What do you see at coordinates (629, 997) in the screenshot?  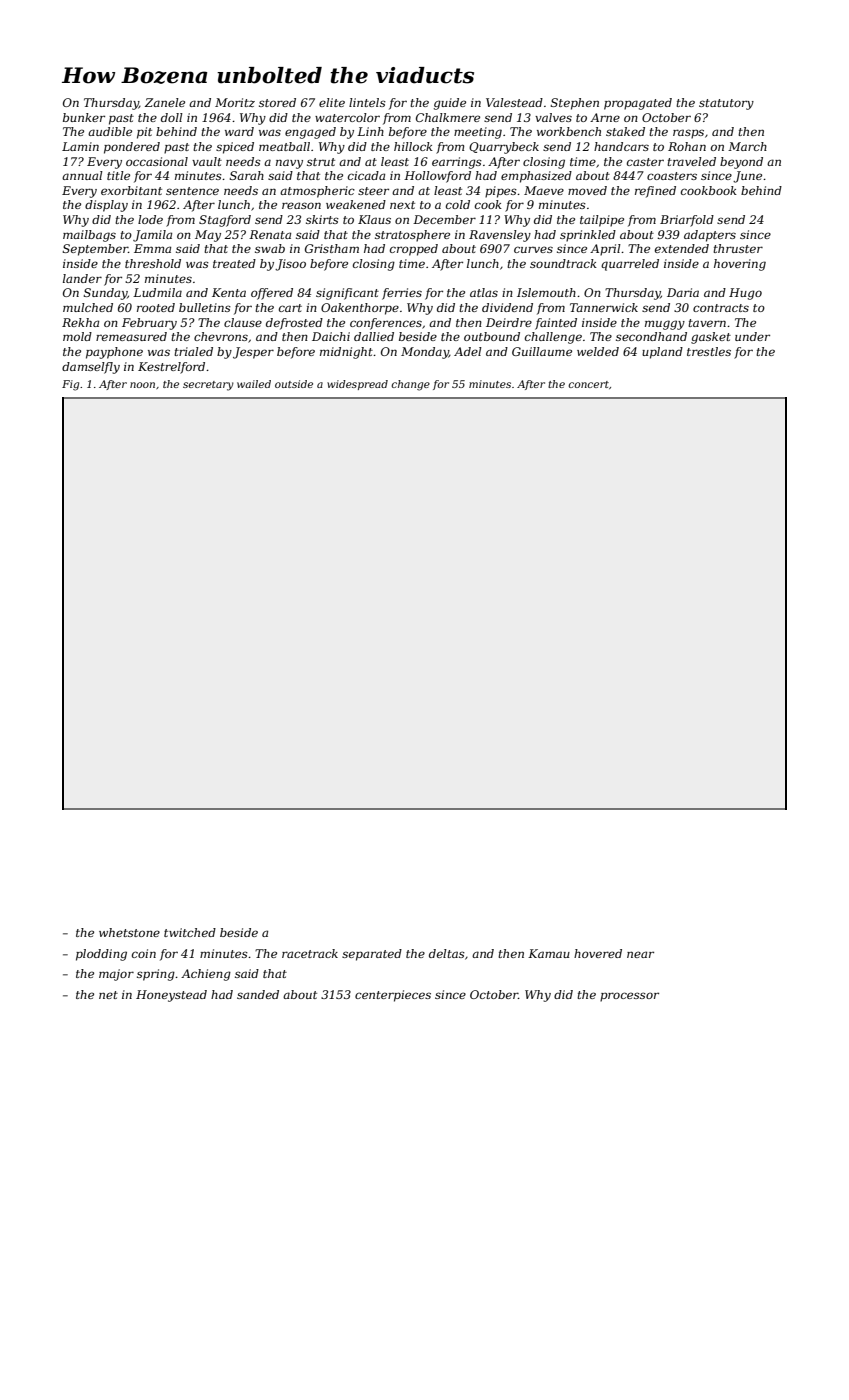 I see `processor` at bounding box center [629, 997].
